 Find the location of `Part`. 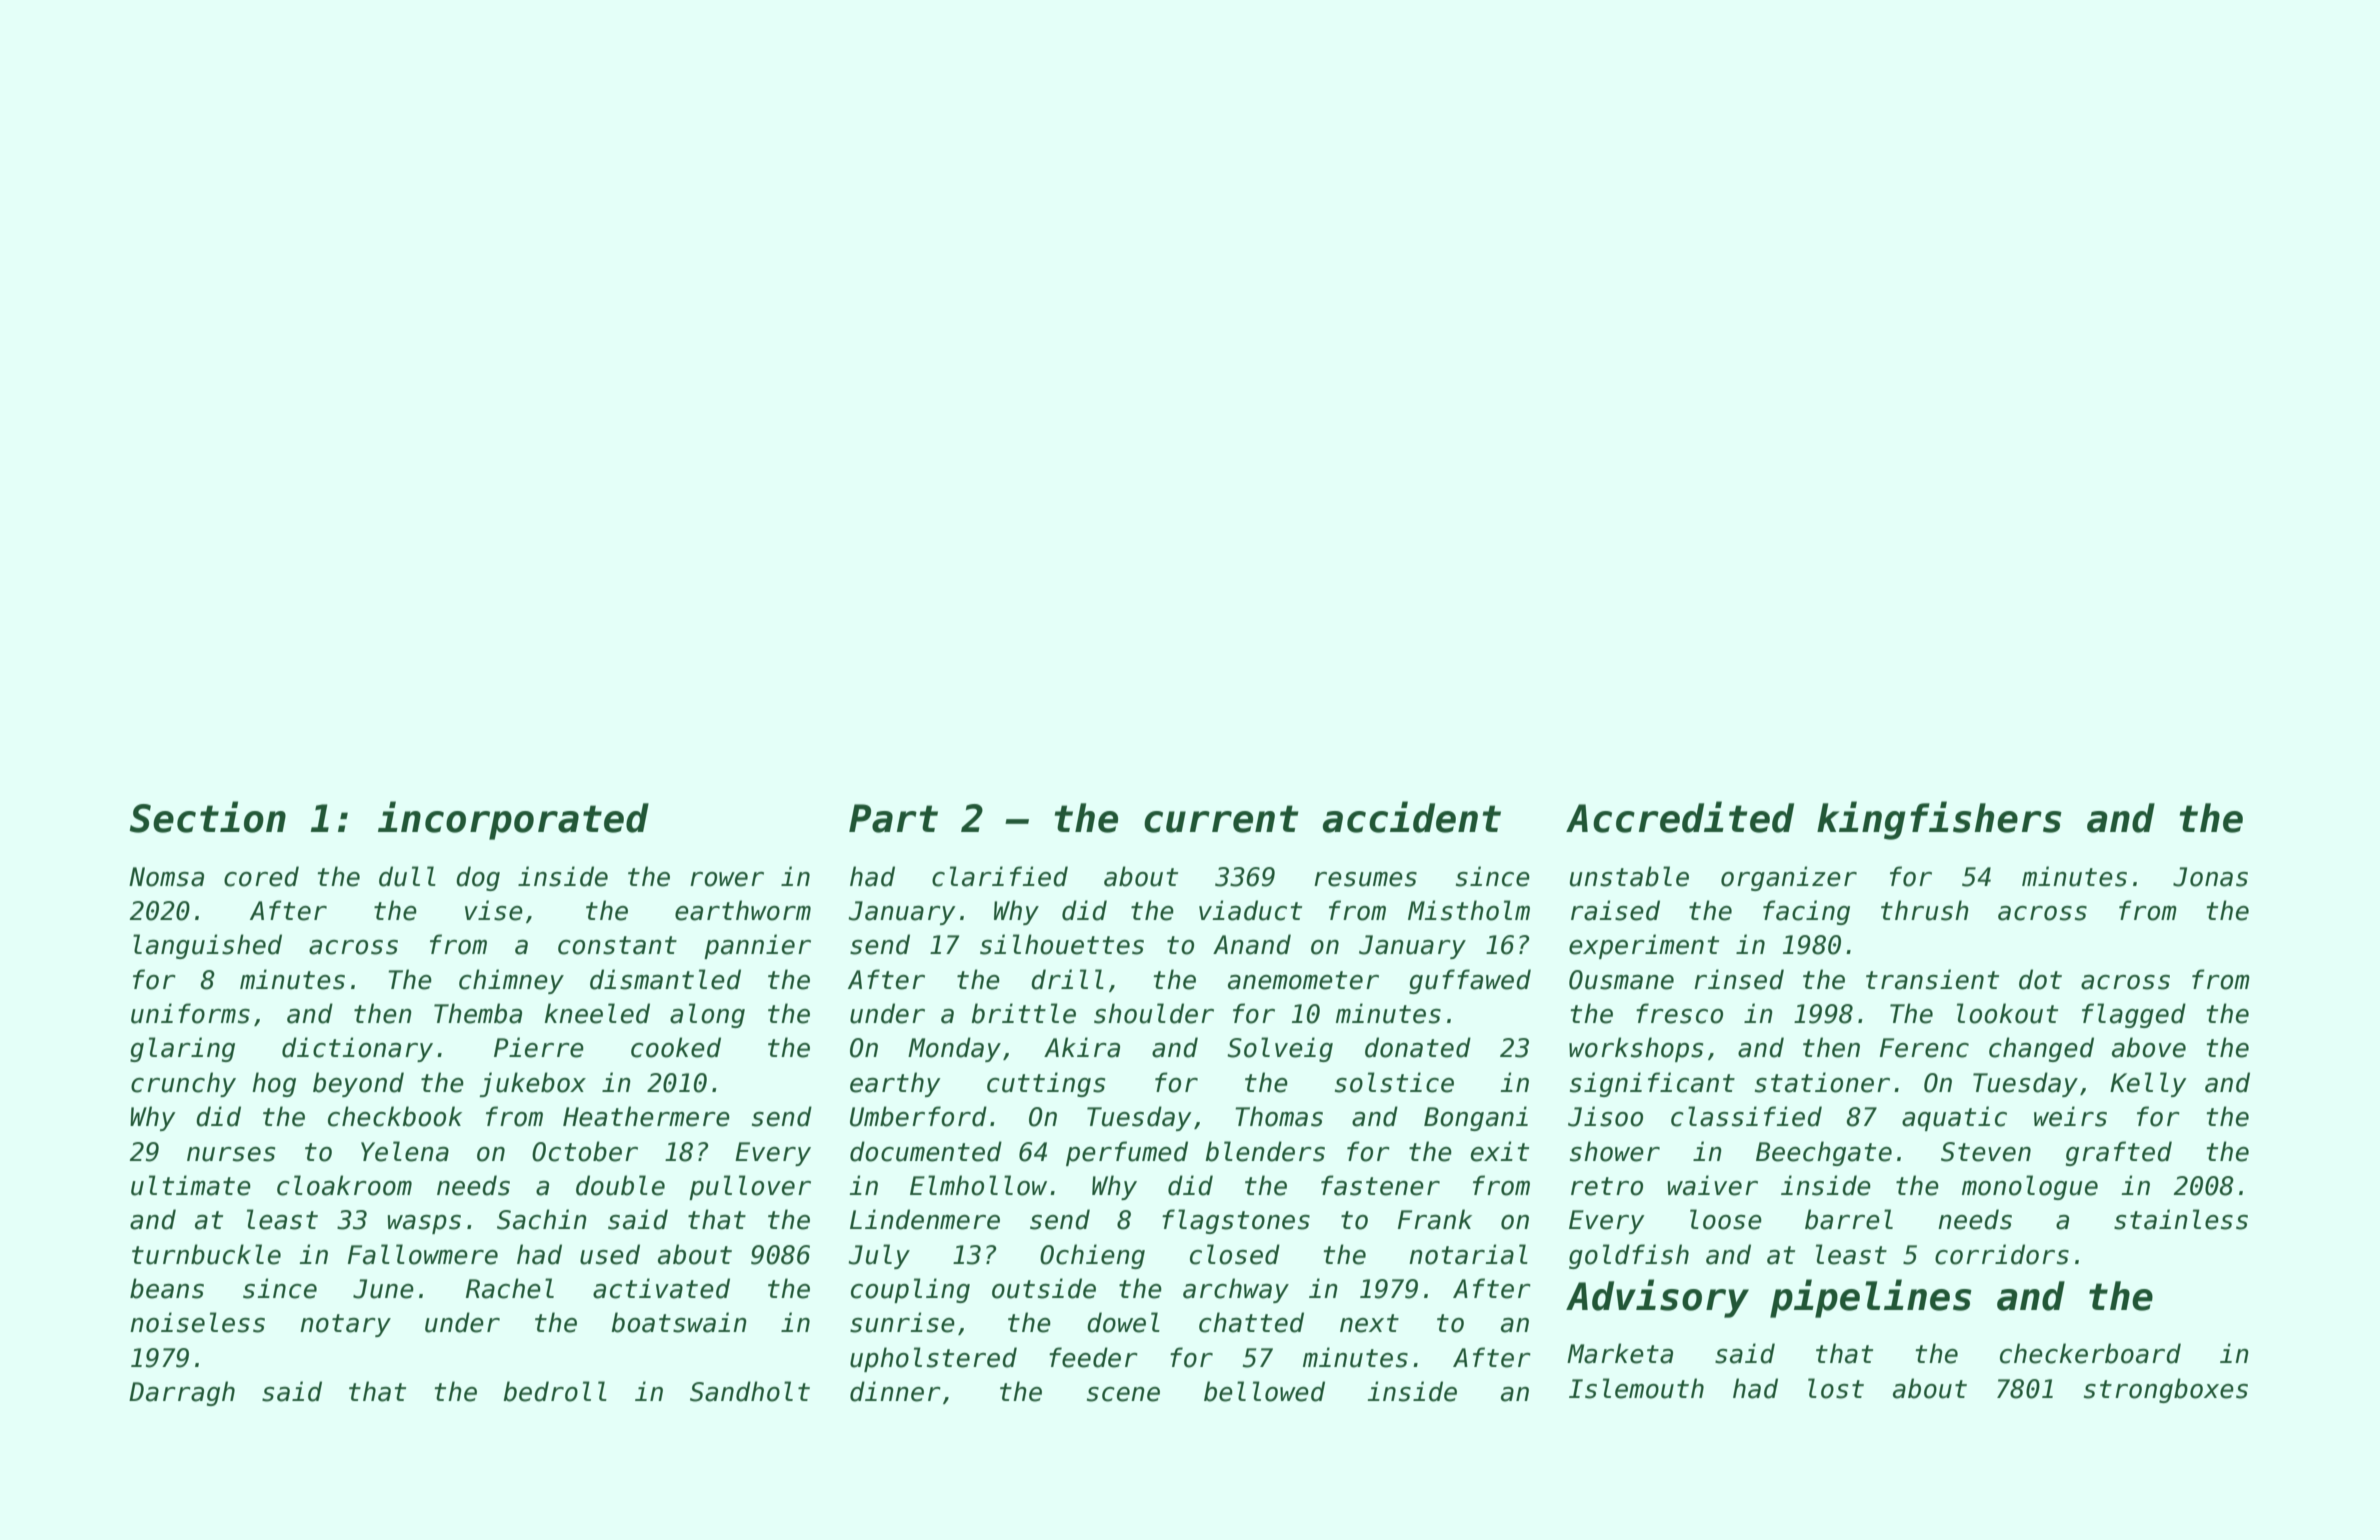

Part is located at coordinates (893, 818).
